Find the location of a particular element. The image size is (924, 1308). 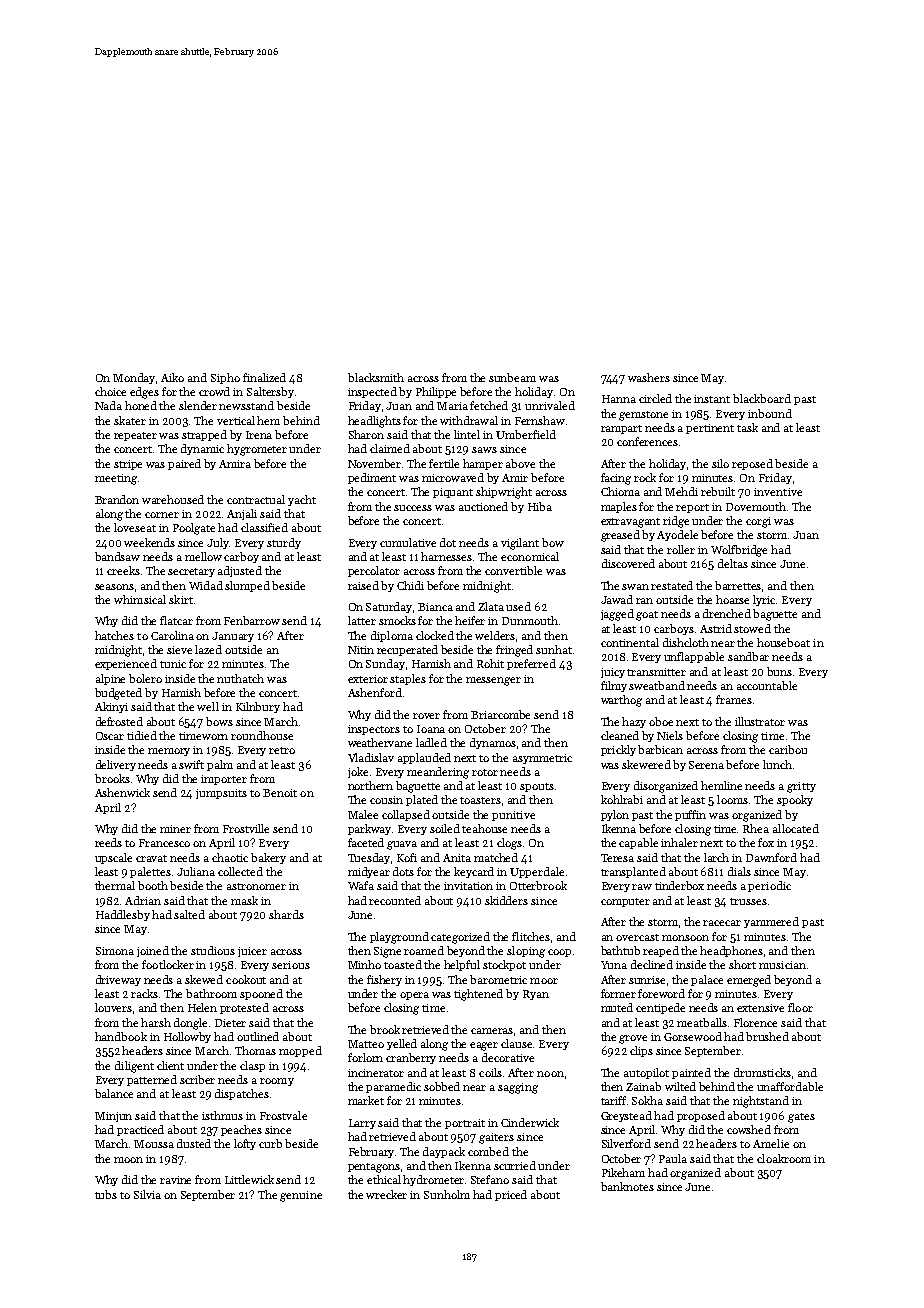

autopilot is located at coordinates (646, 1073).
